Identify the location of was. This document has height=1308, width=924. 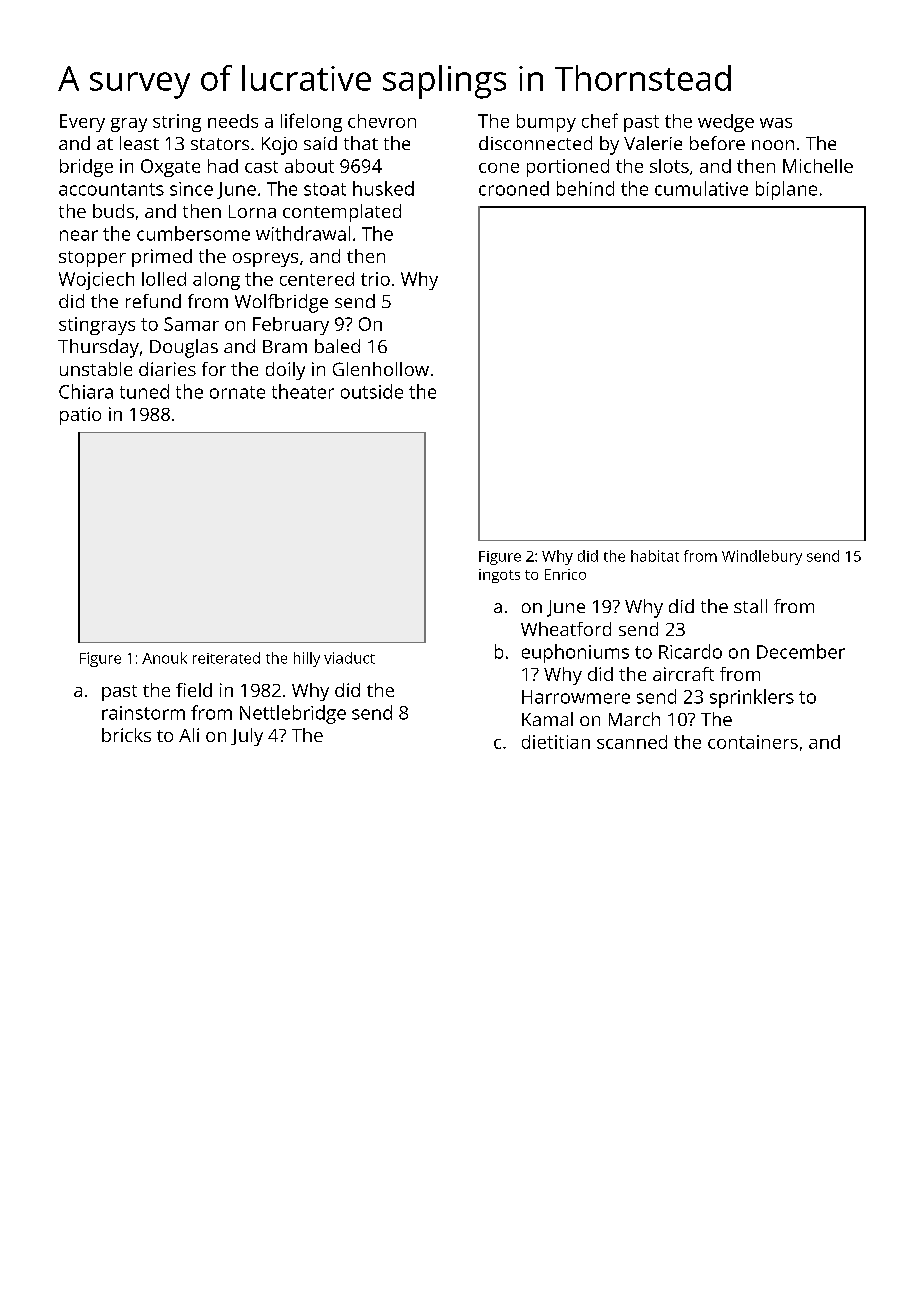
(776, 123).
